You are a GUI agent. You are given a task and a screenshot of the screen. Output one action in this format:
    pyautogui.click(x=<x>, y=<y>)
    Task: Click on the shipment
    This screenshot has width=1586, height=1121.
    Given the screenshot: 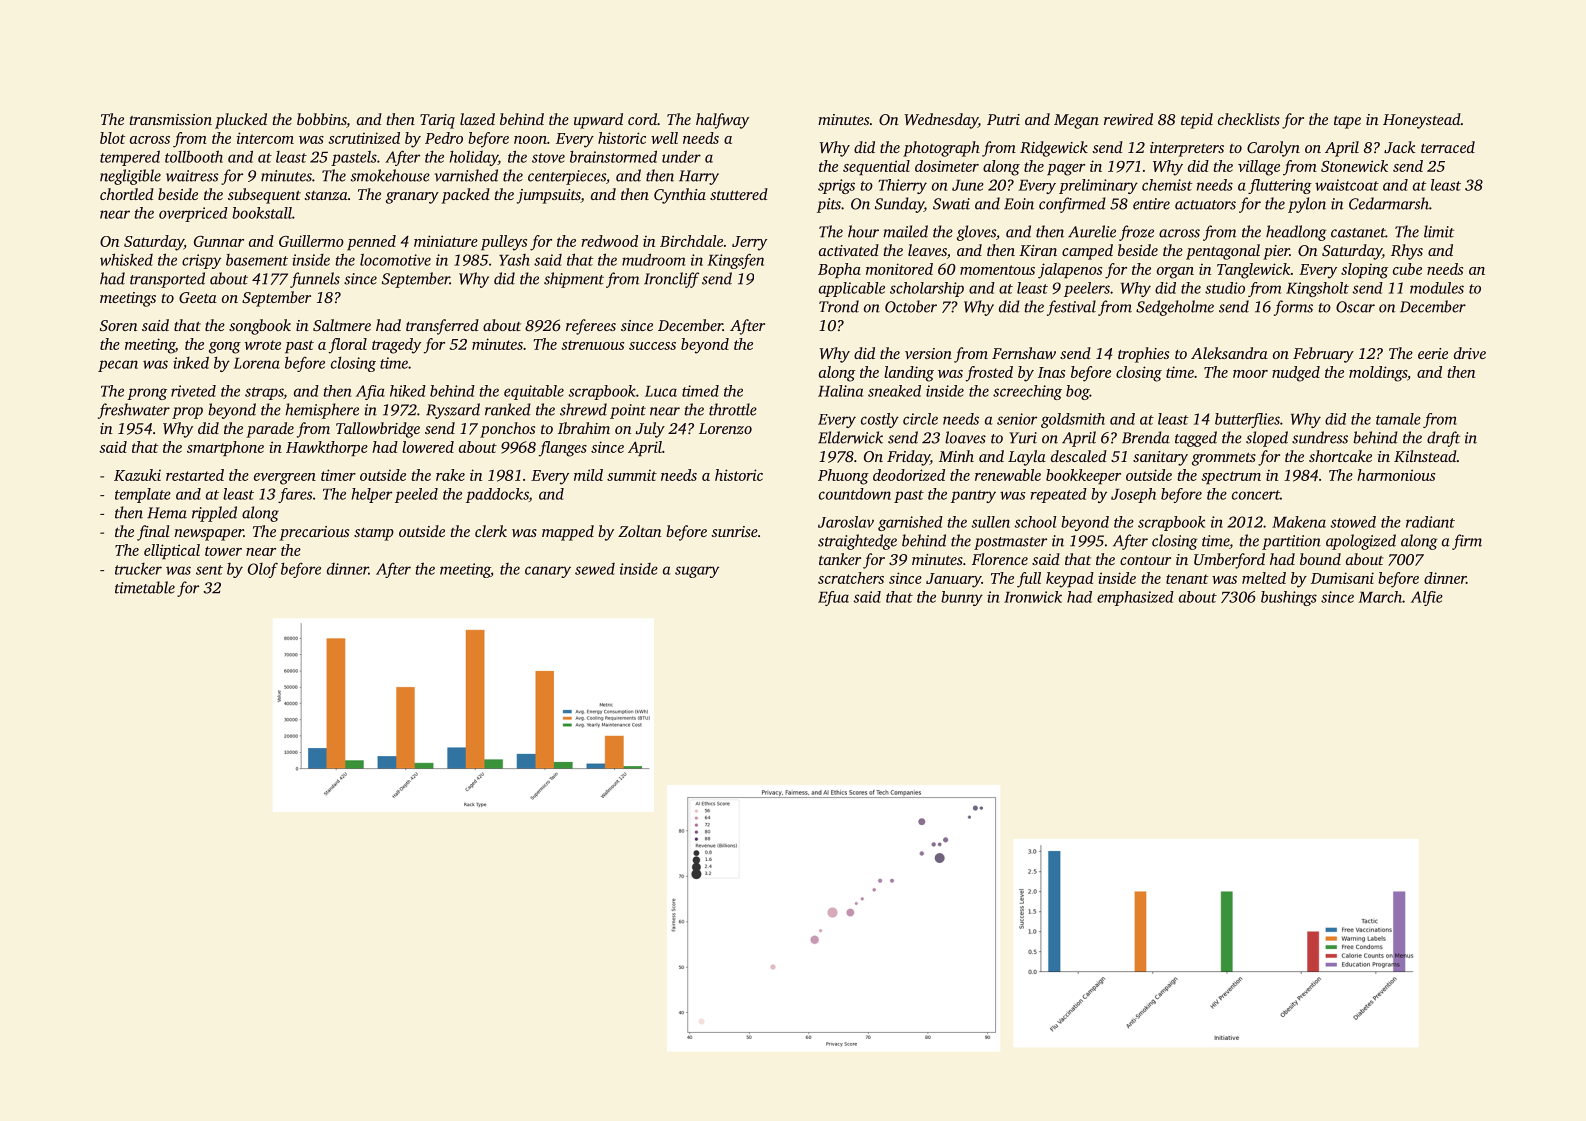 What is the action you would take?
    pyautogui.click(x=574, y=280)
